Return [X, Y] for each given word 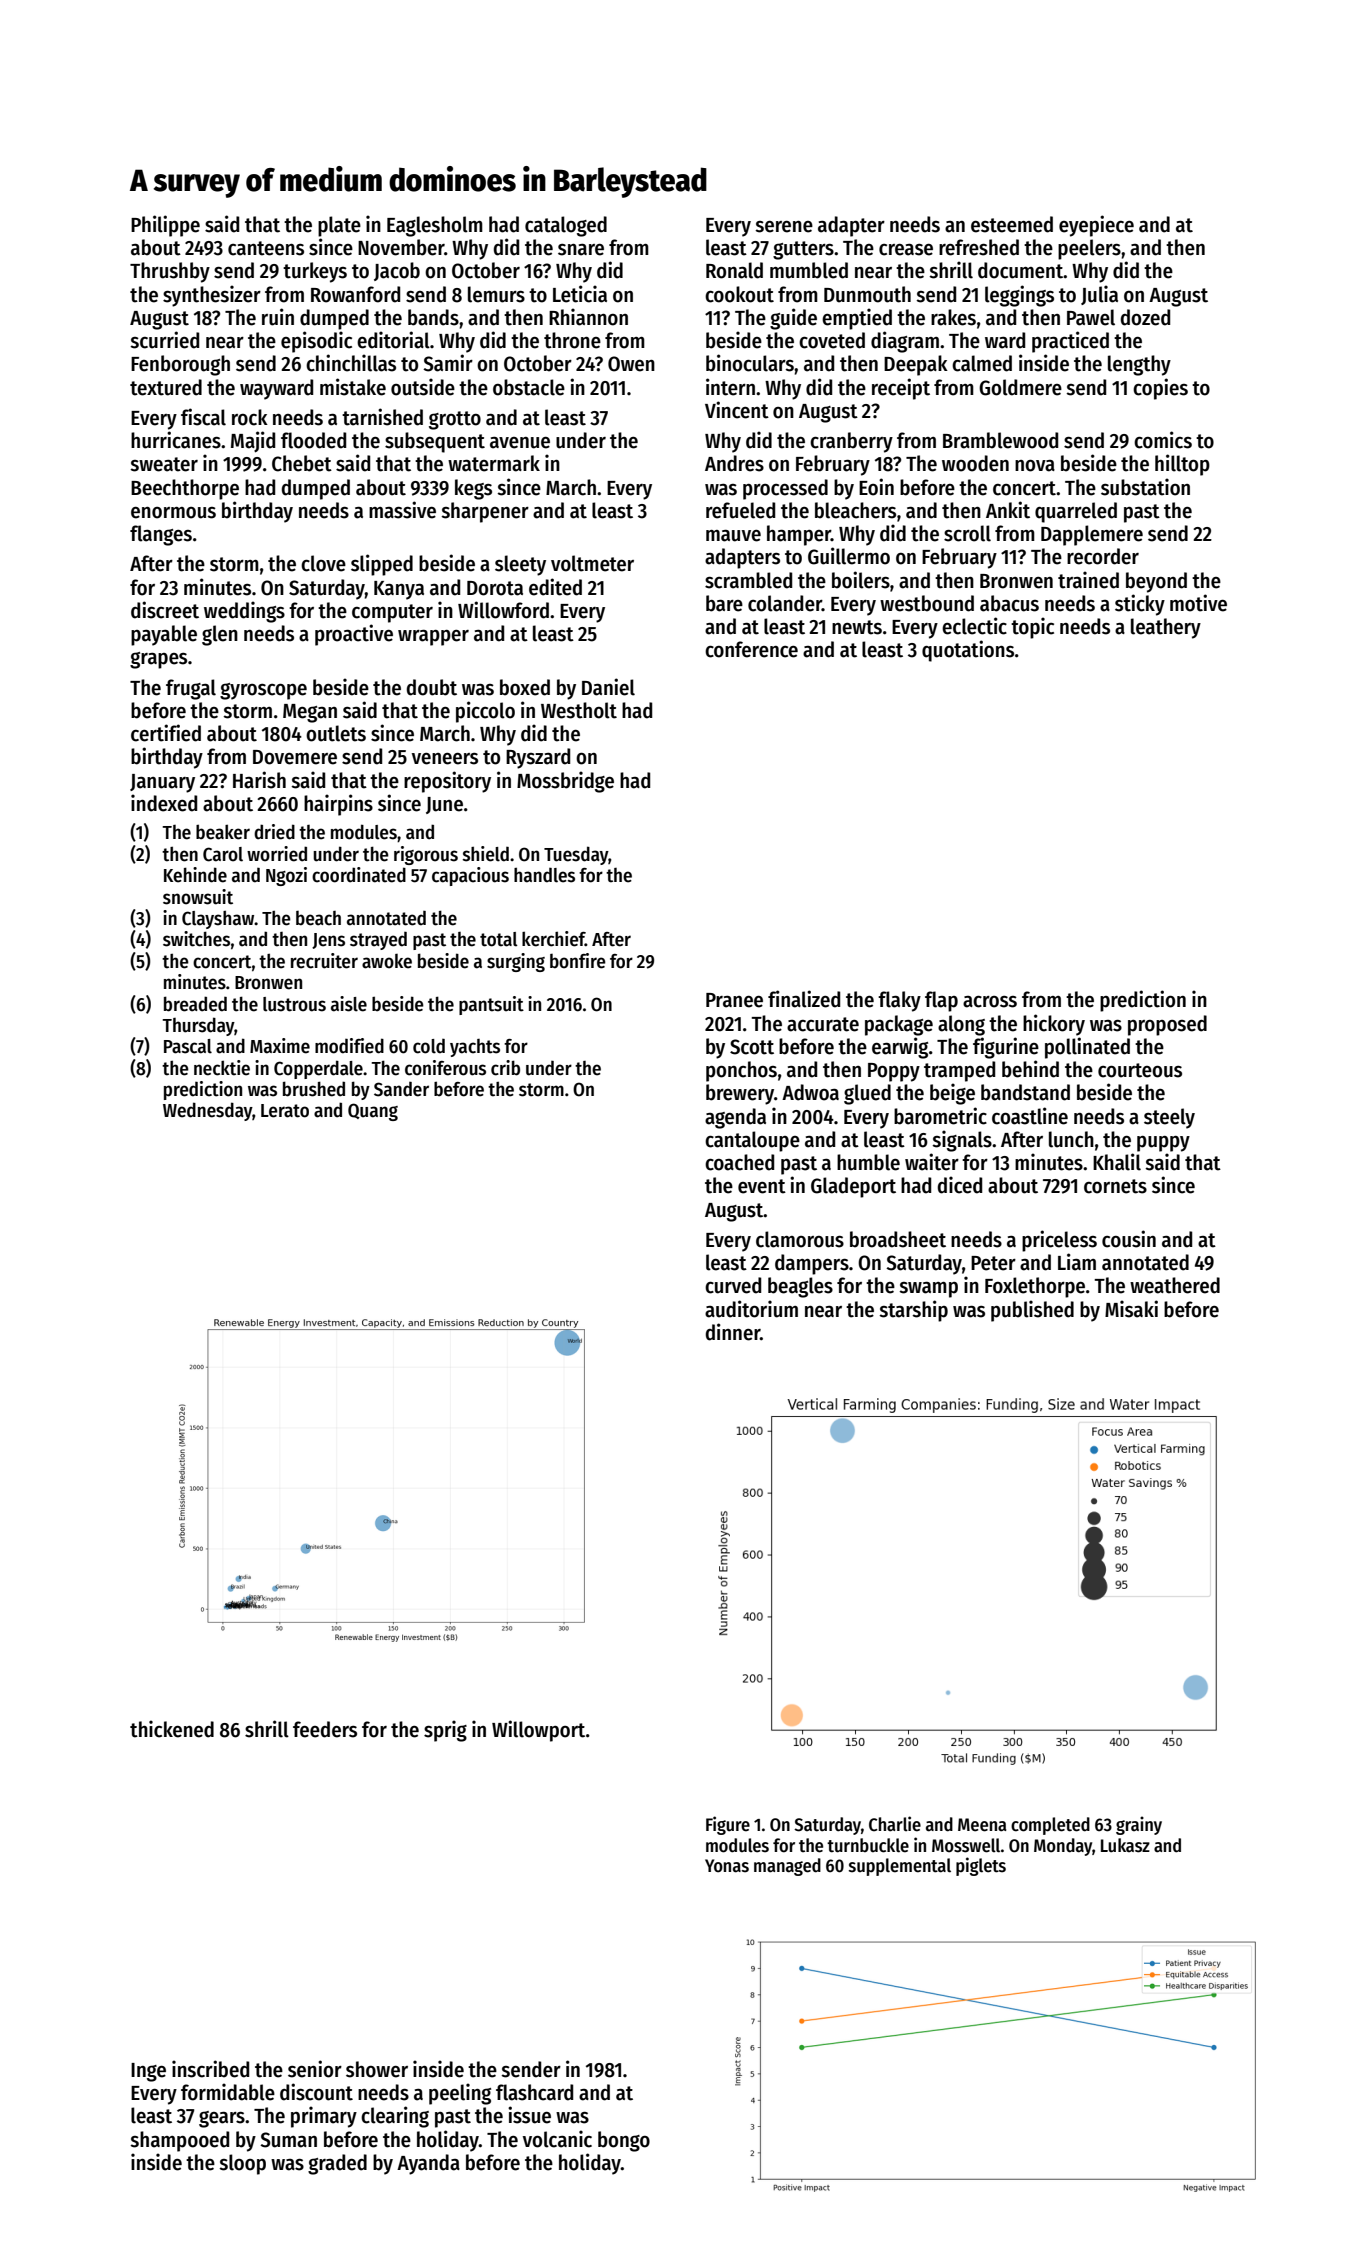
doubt [432, 687]
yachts [475, 1048]
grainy [1139, 1825]
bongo [624, 2141]
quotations [968, 651]
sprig [445, 1731]
